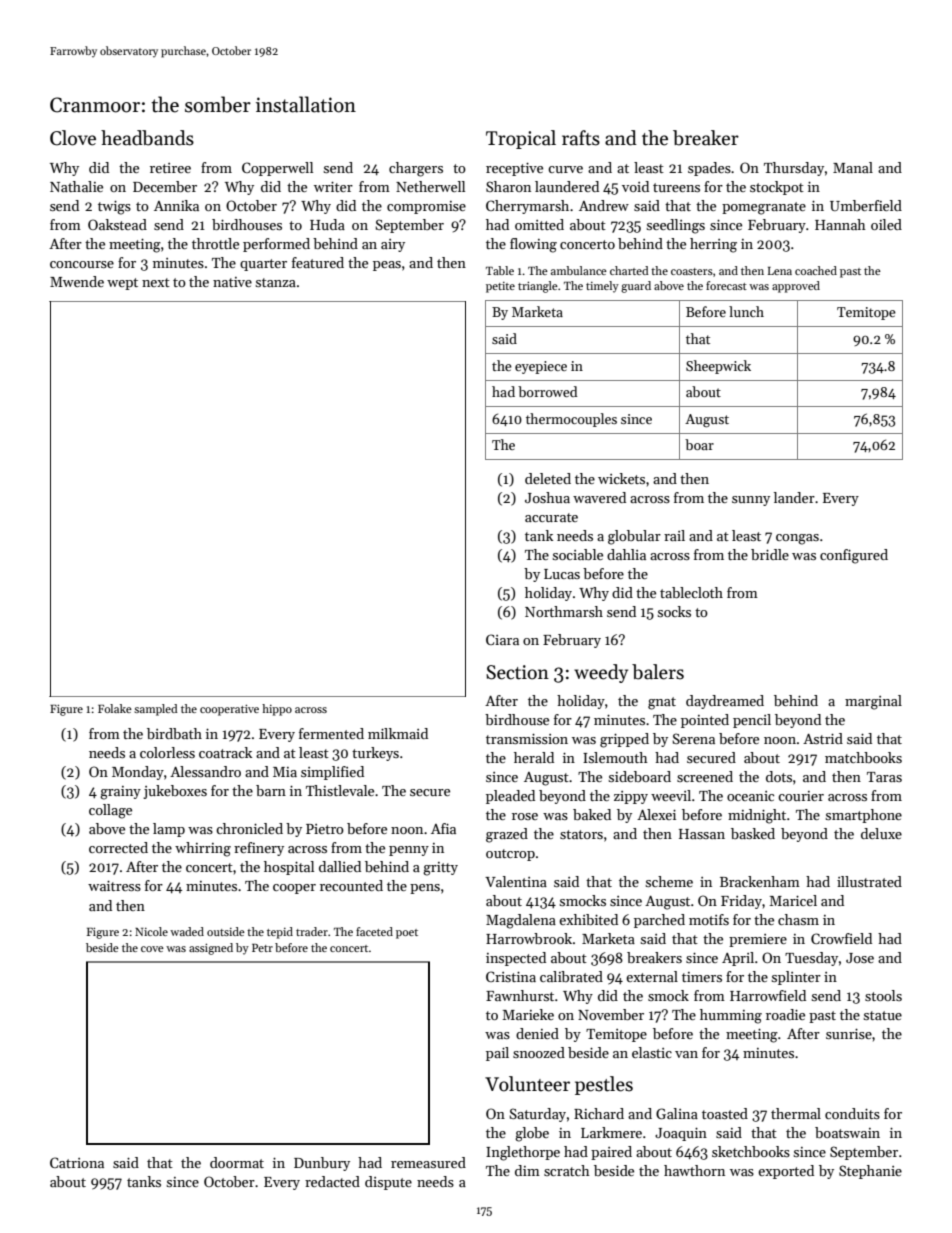  Describe the element at coordinates (873, 702) in the image. I see `marginal` at that location.
